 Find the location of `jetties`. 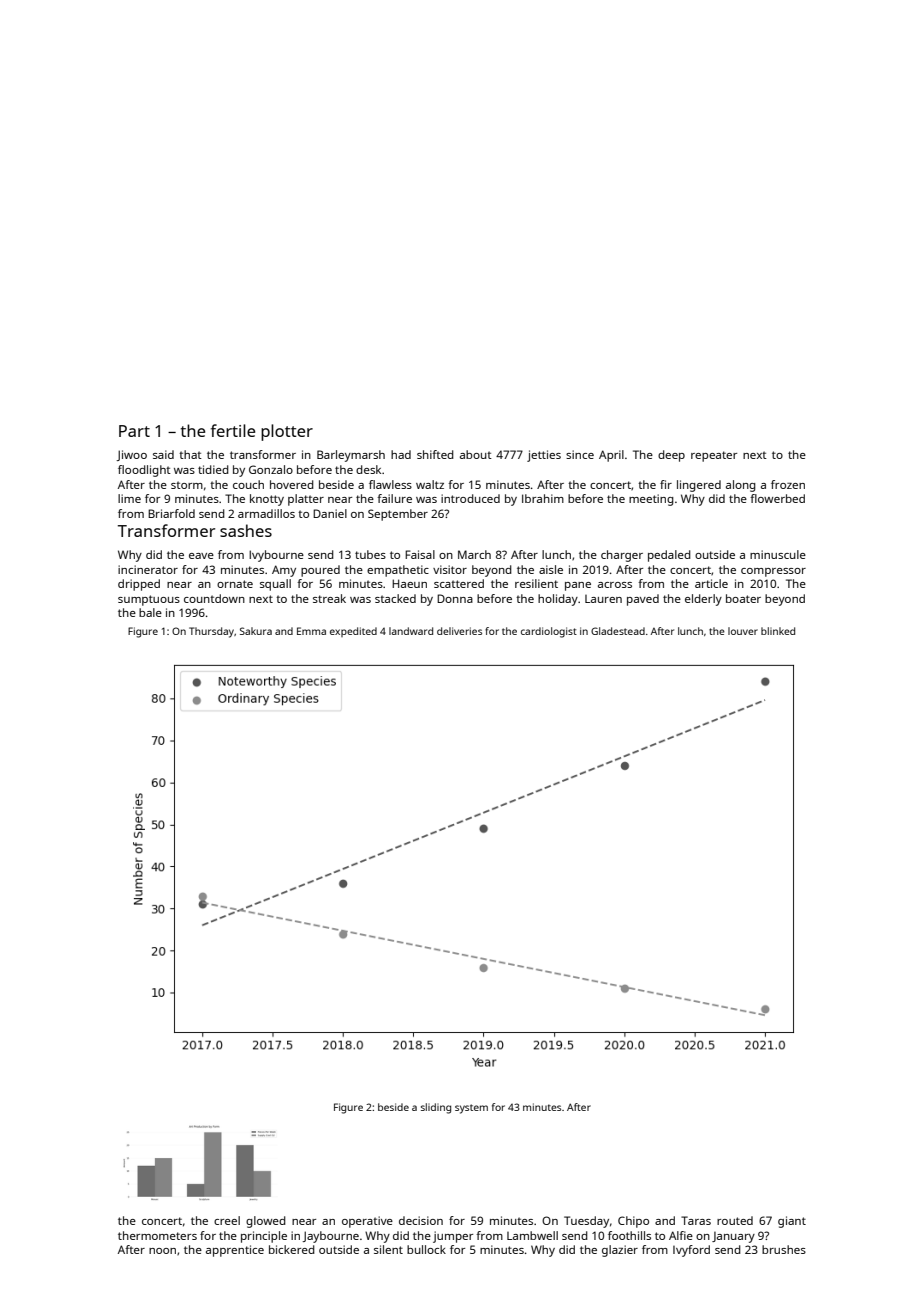

jetties is located at coordinates (544, 456).
